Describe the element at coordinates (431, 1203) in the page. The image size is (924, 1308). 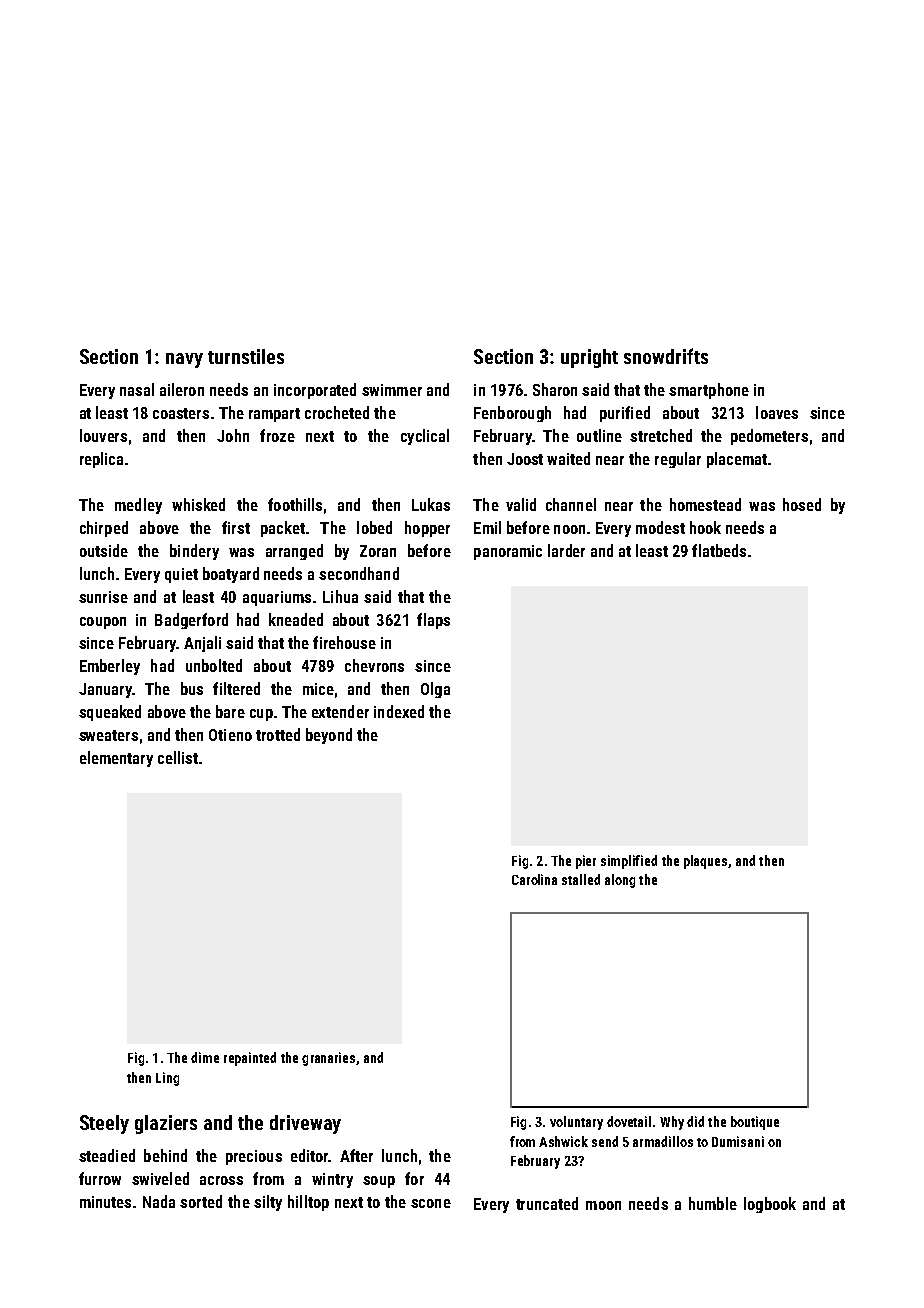
I see `scone` at that location.
